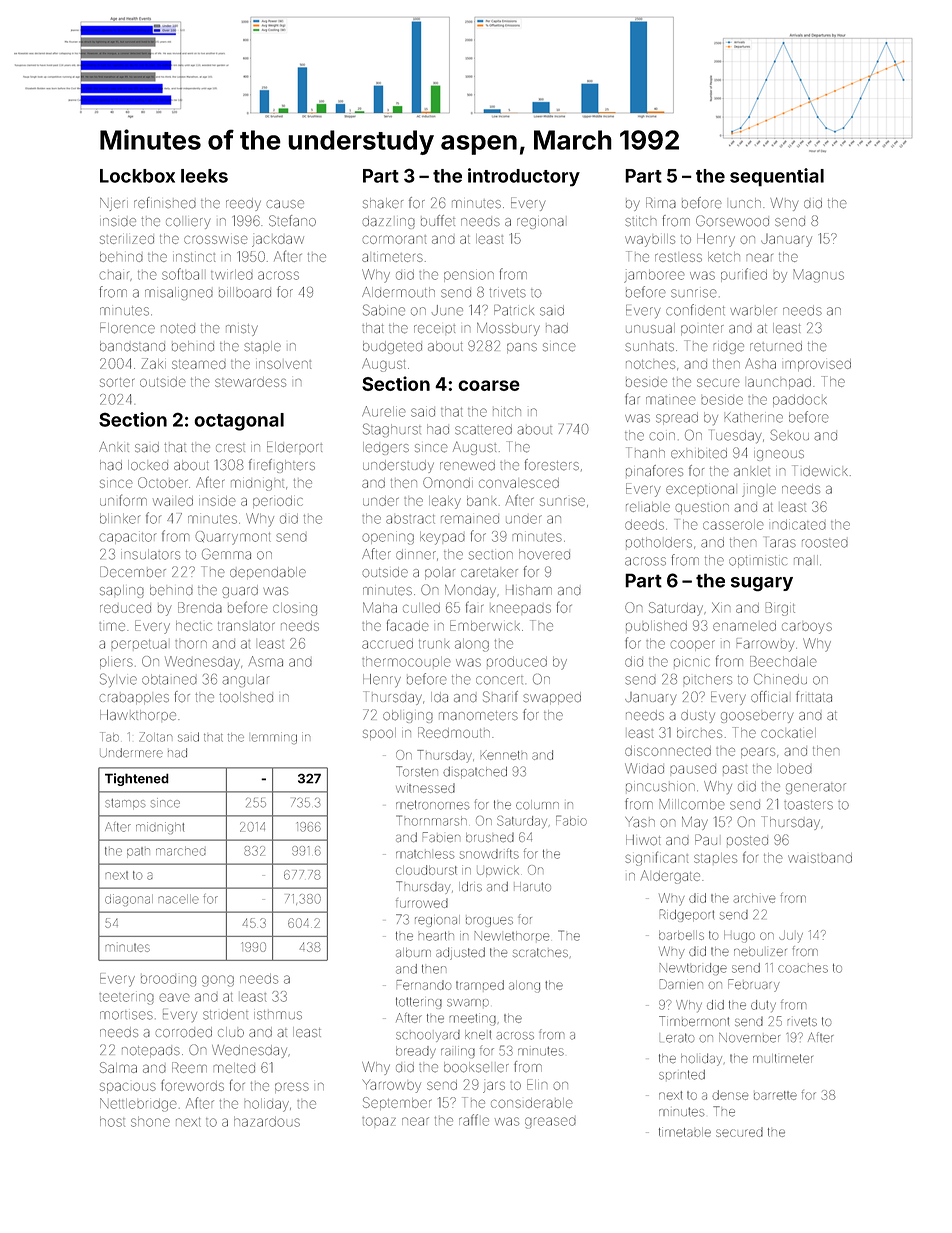  I want to click on Asha, so click(760, 363).
